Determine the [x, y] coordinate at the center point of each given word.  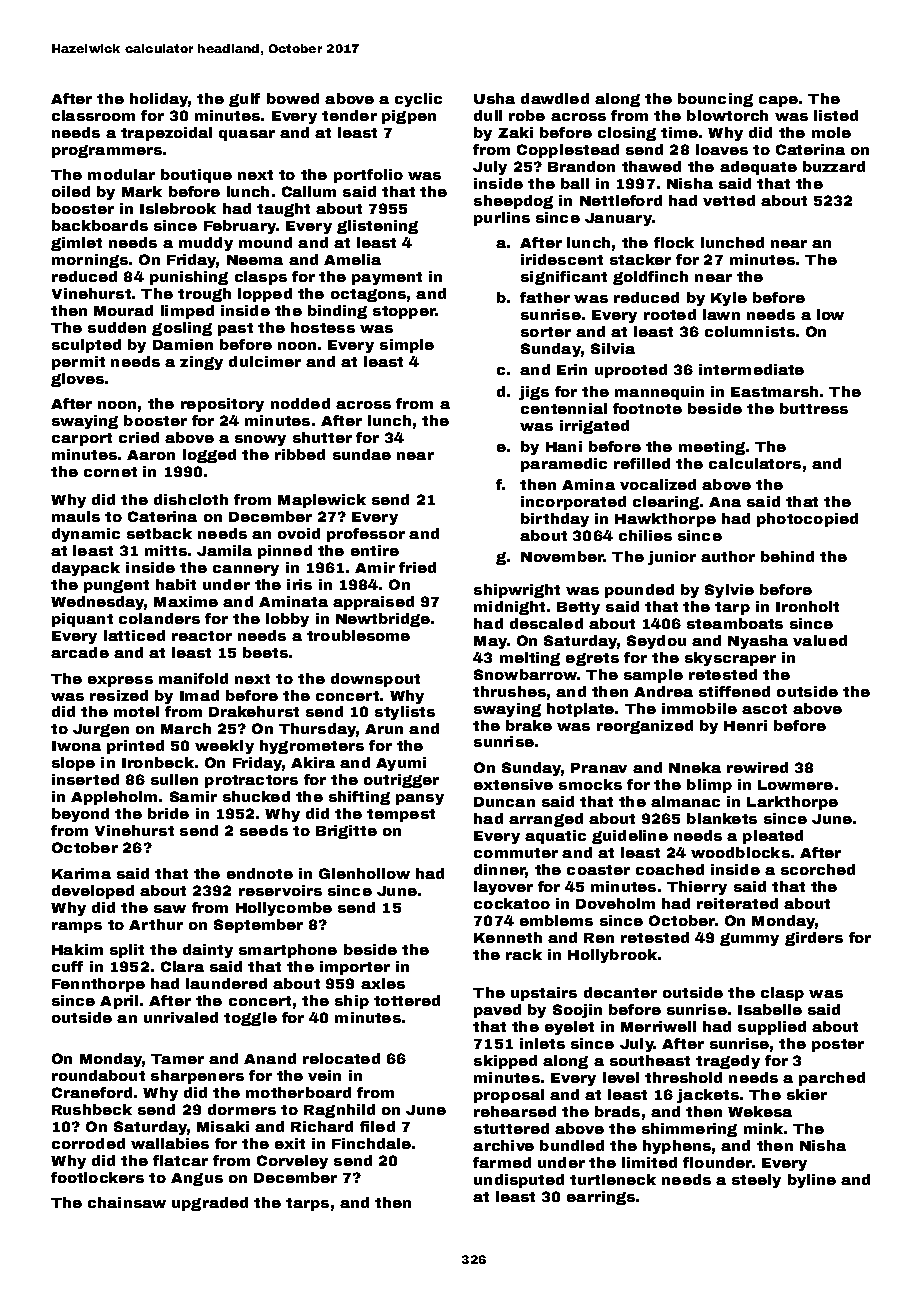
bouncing [715, 100]
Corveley [292, 1162]
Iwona [76, 746]
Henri [745, 725]
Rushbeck [92, 1109]
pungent [116, 586]
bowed [293, 98]
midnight [509, 608]
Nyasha [758, 642]
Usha [494, 98]
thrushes [509, 691]
